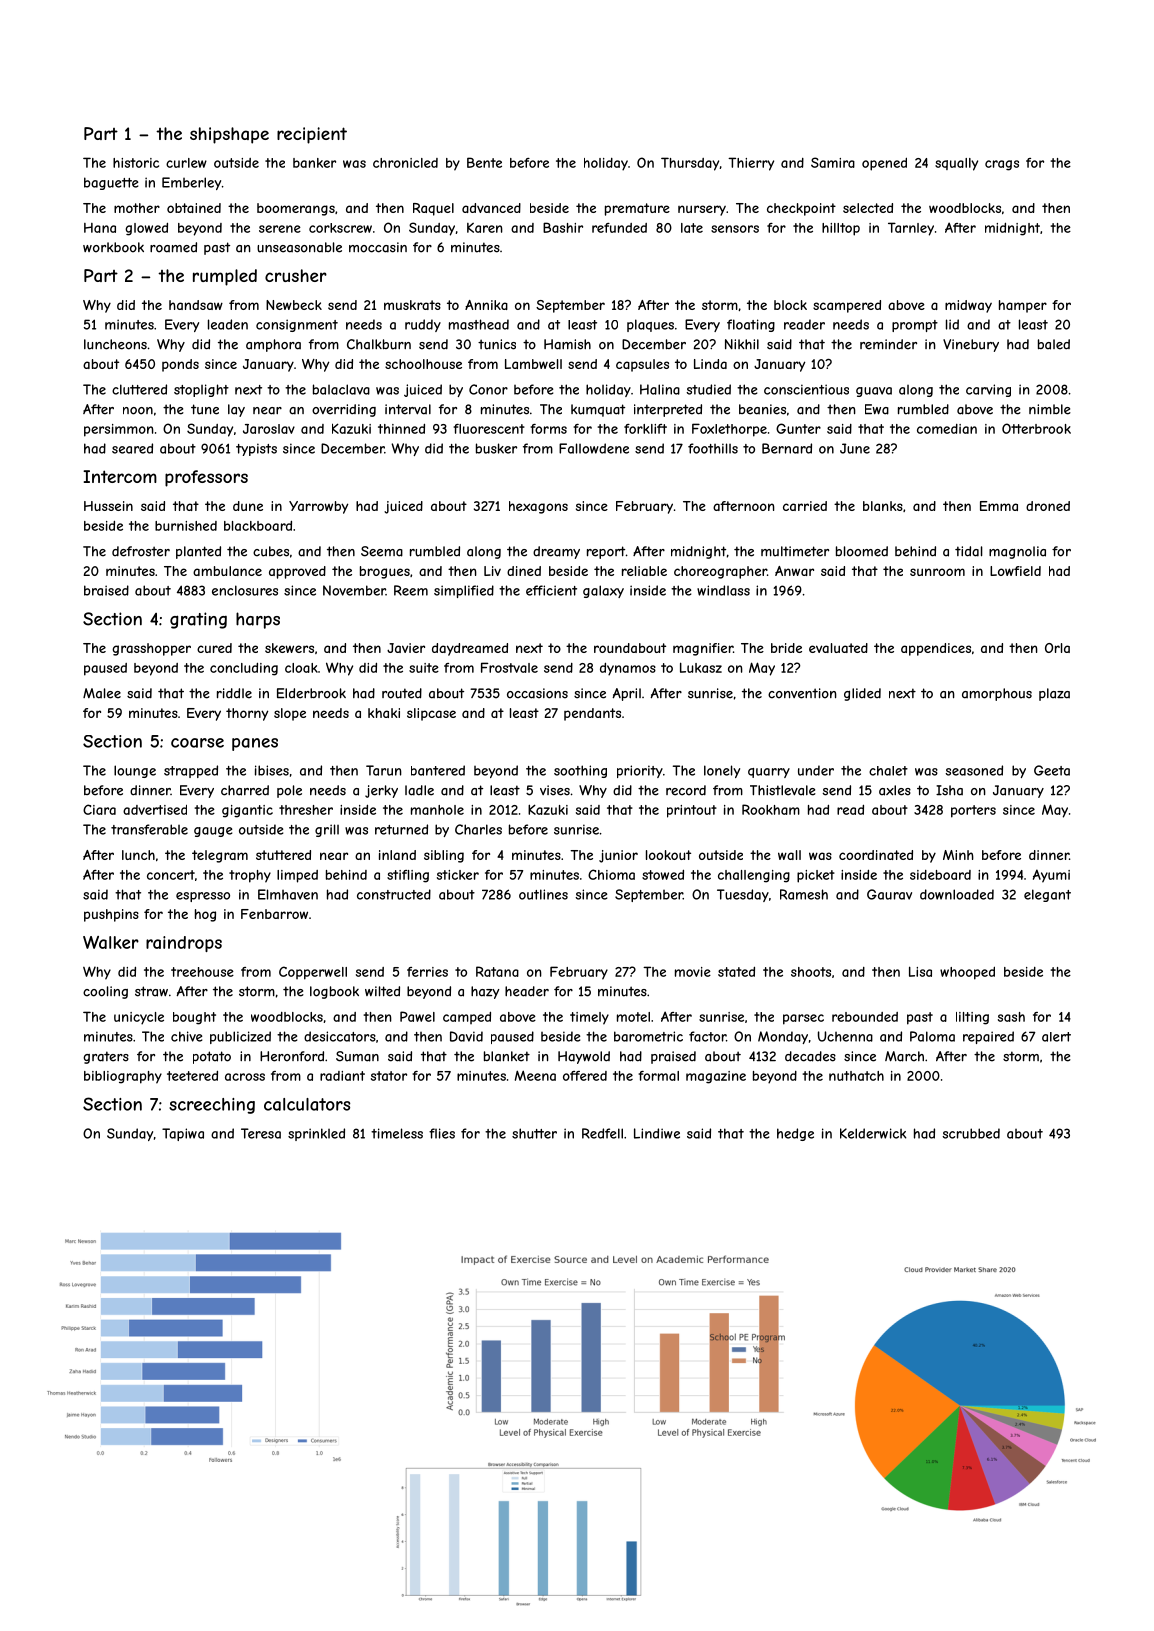 The height and width of the screenshot is (1631, 1154). Describe the element at coordinates (811, 972) in the screenshot. I see `shoots` at that location.
